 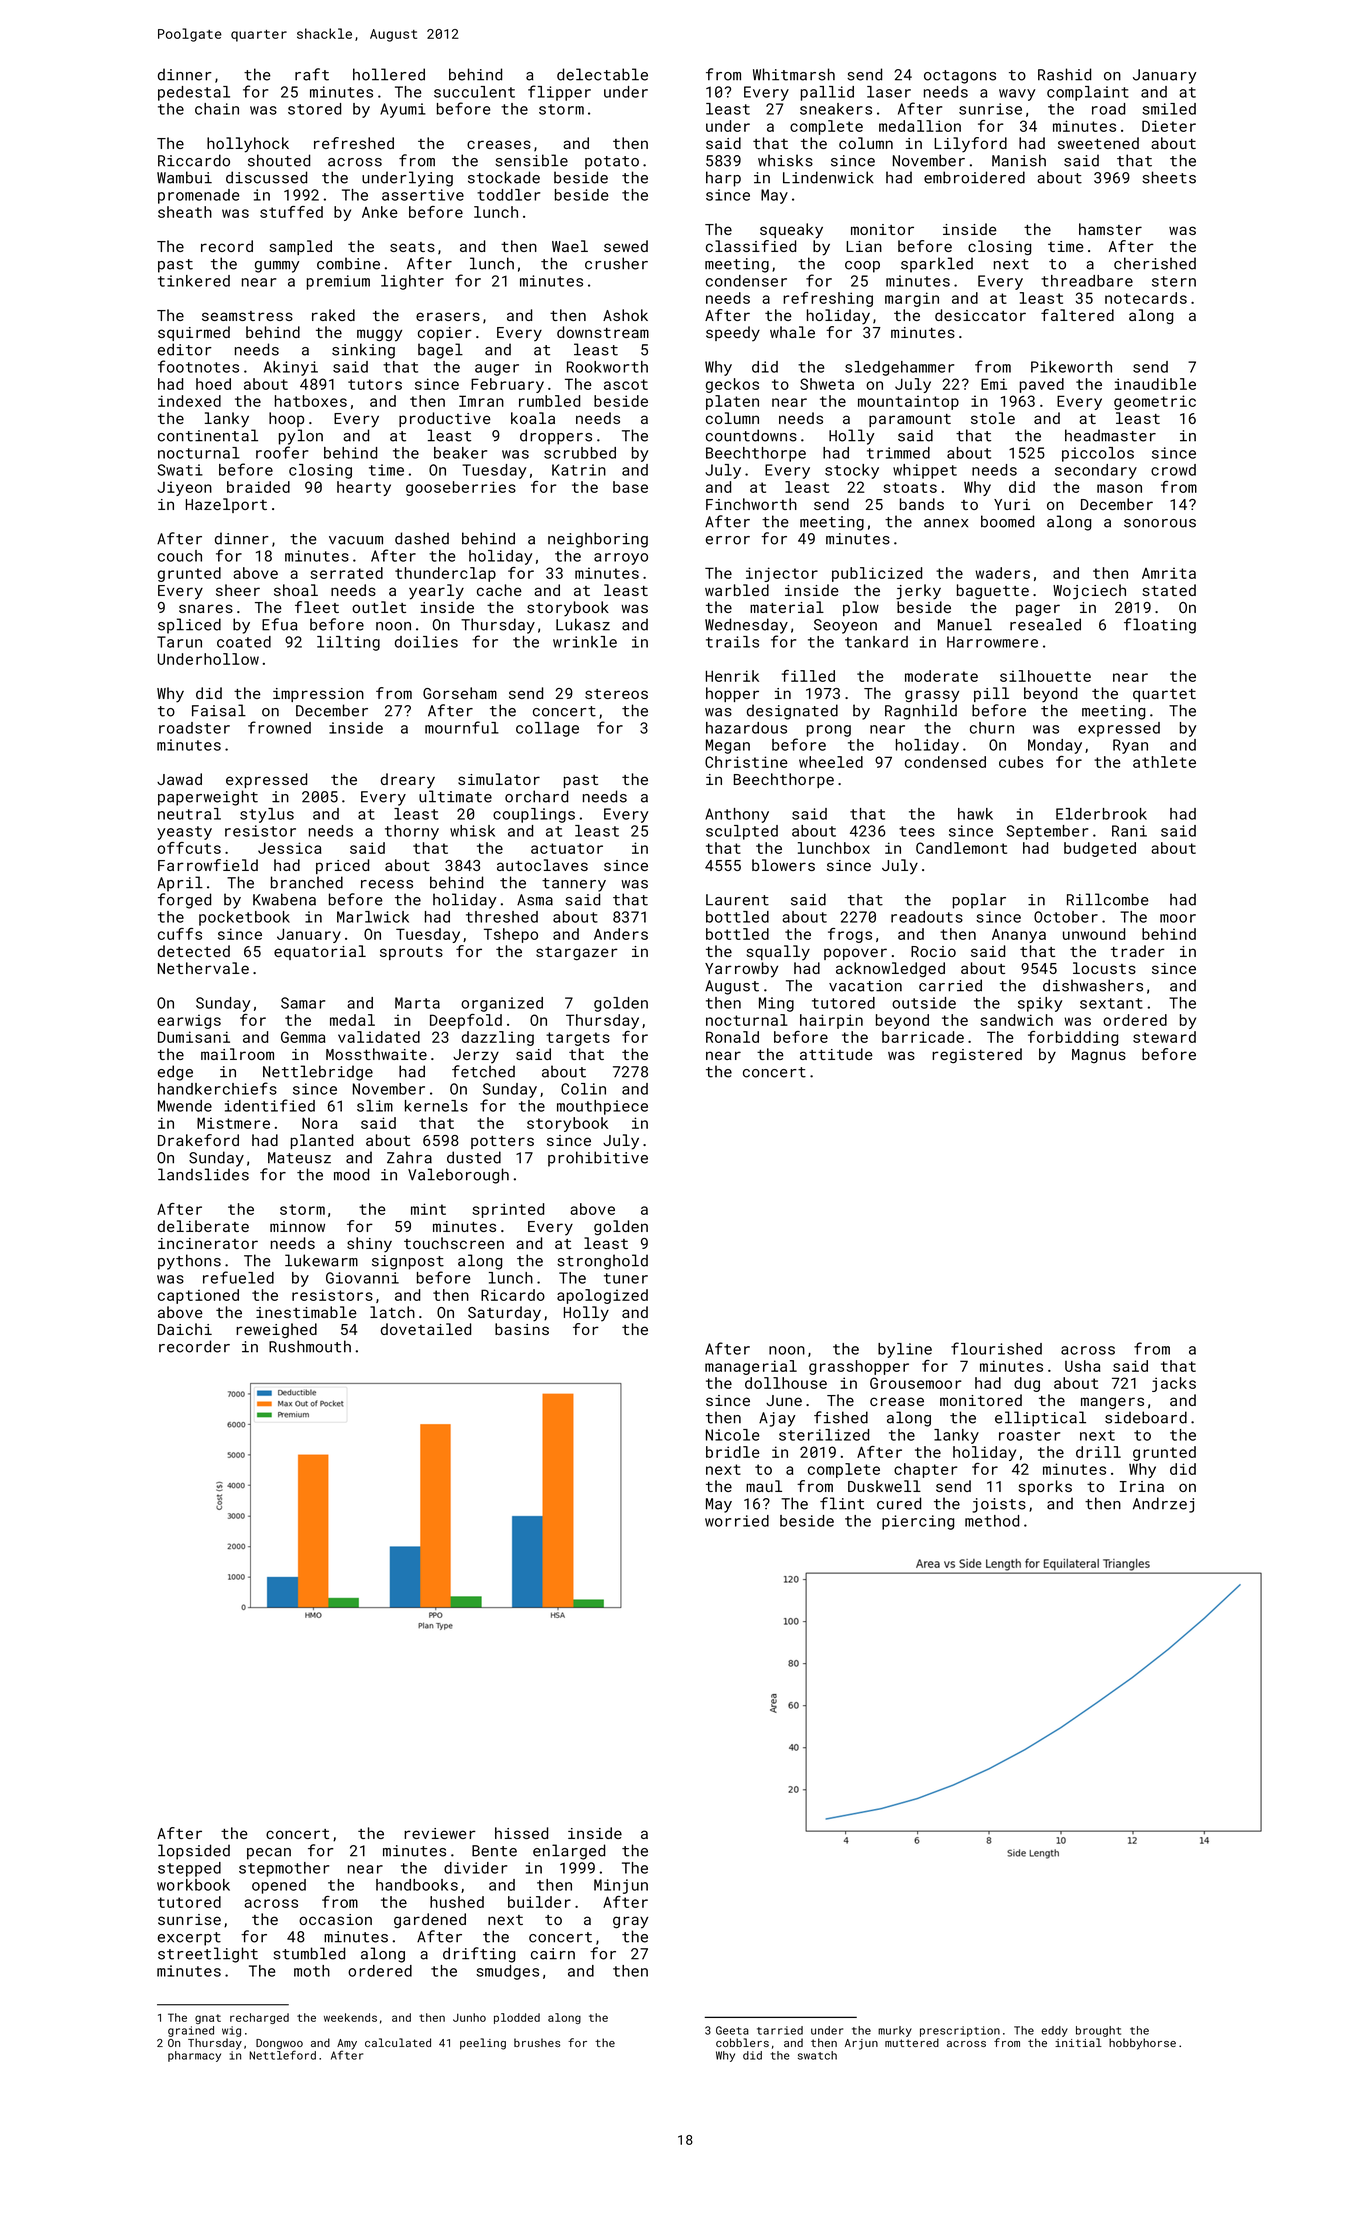 I want to click on pedestal, so click(x=194, y=93).
